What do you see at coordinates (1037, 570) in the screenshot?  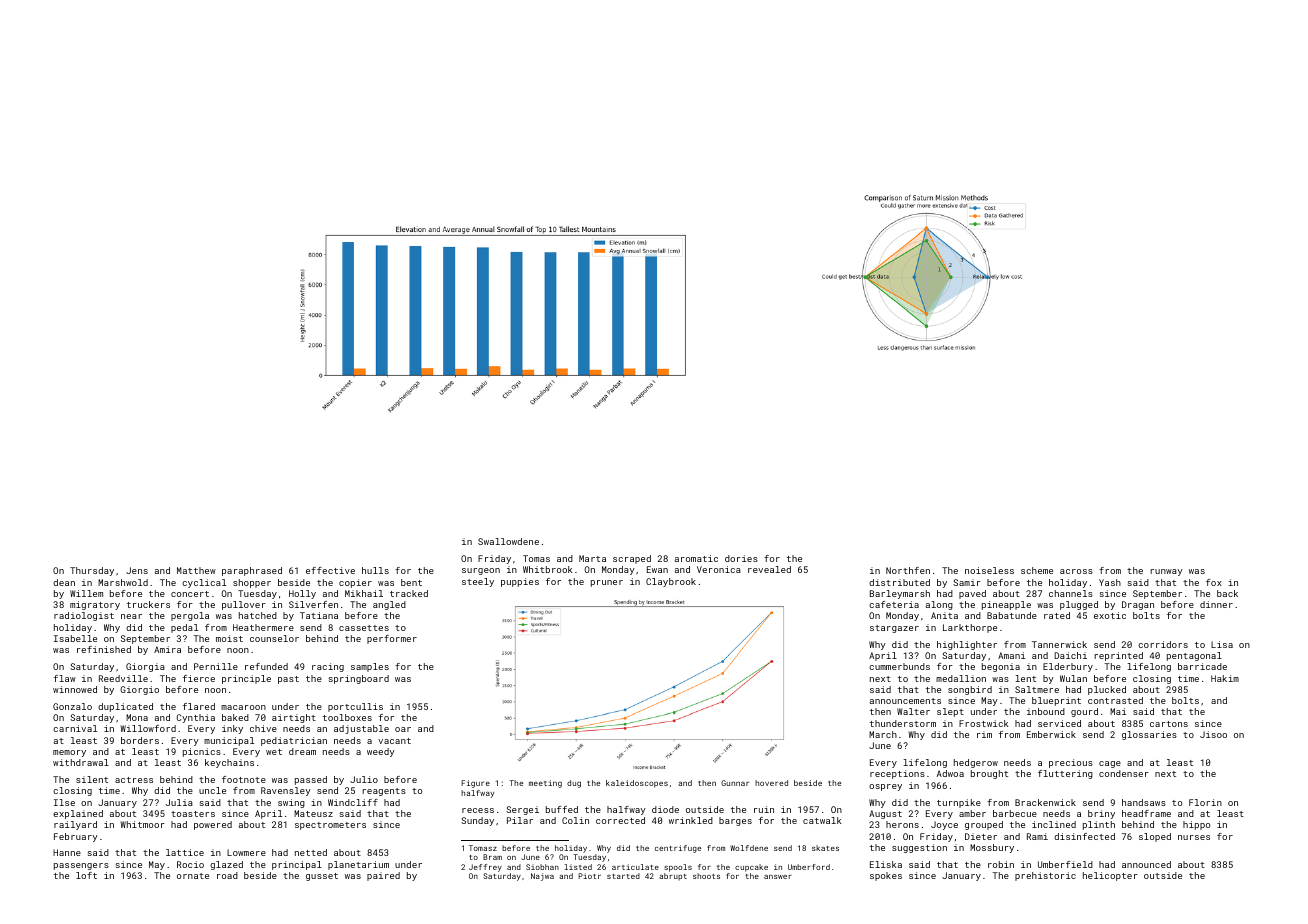 I see `scheme` at bounding box center [1037, 570].
